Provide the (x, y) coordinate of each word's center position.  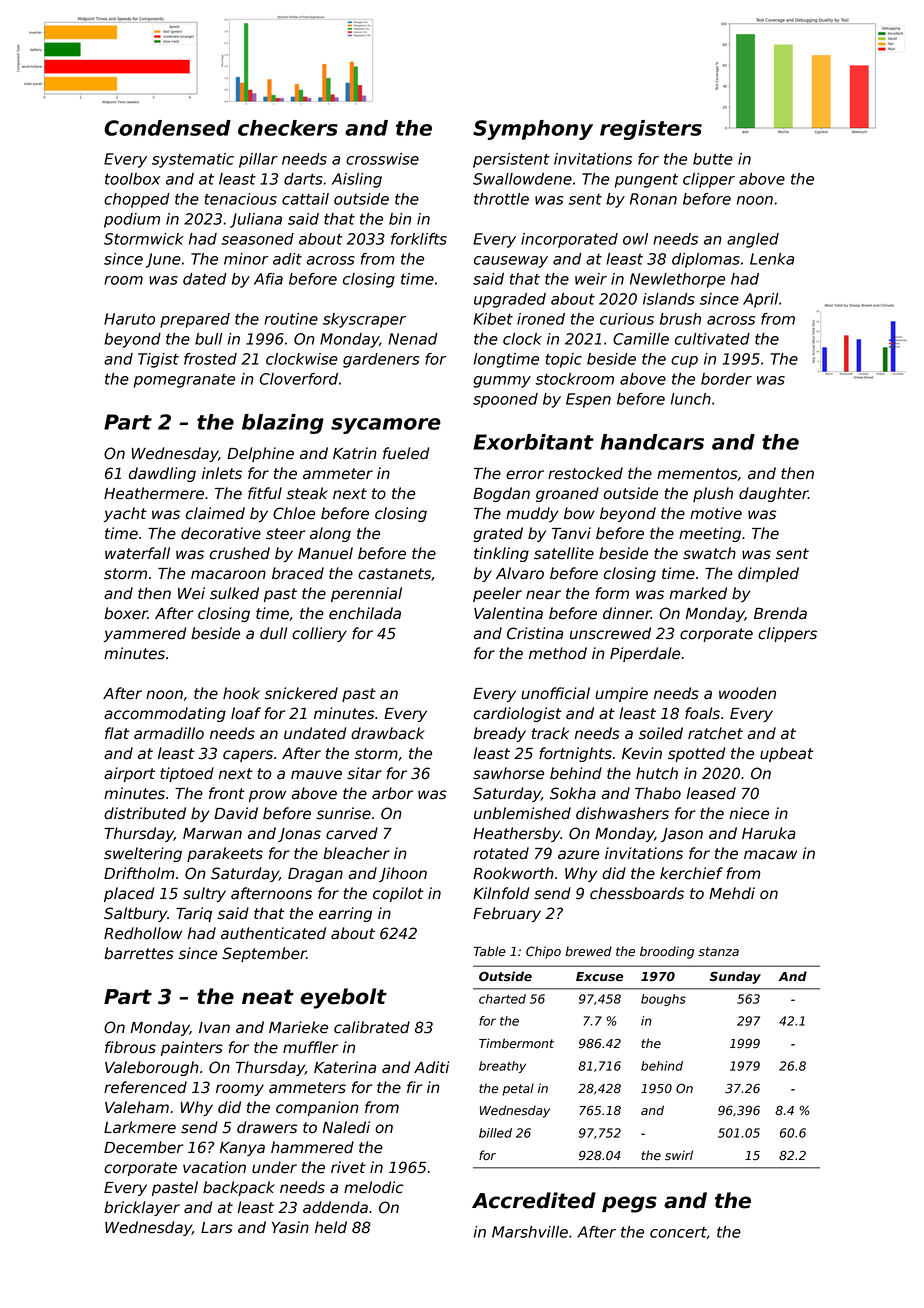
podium (132, 220)
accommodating (165, 714)
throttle (501, 199)
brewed (588, 951)
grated (498, 534)
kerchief (691, 873)
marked (698, 593)
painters (192, 1048)
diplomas (706, 260)
